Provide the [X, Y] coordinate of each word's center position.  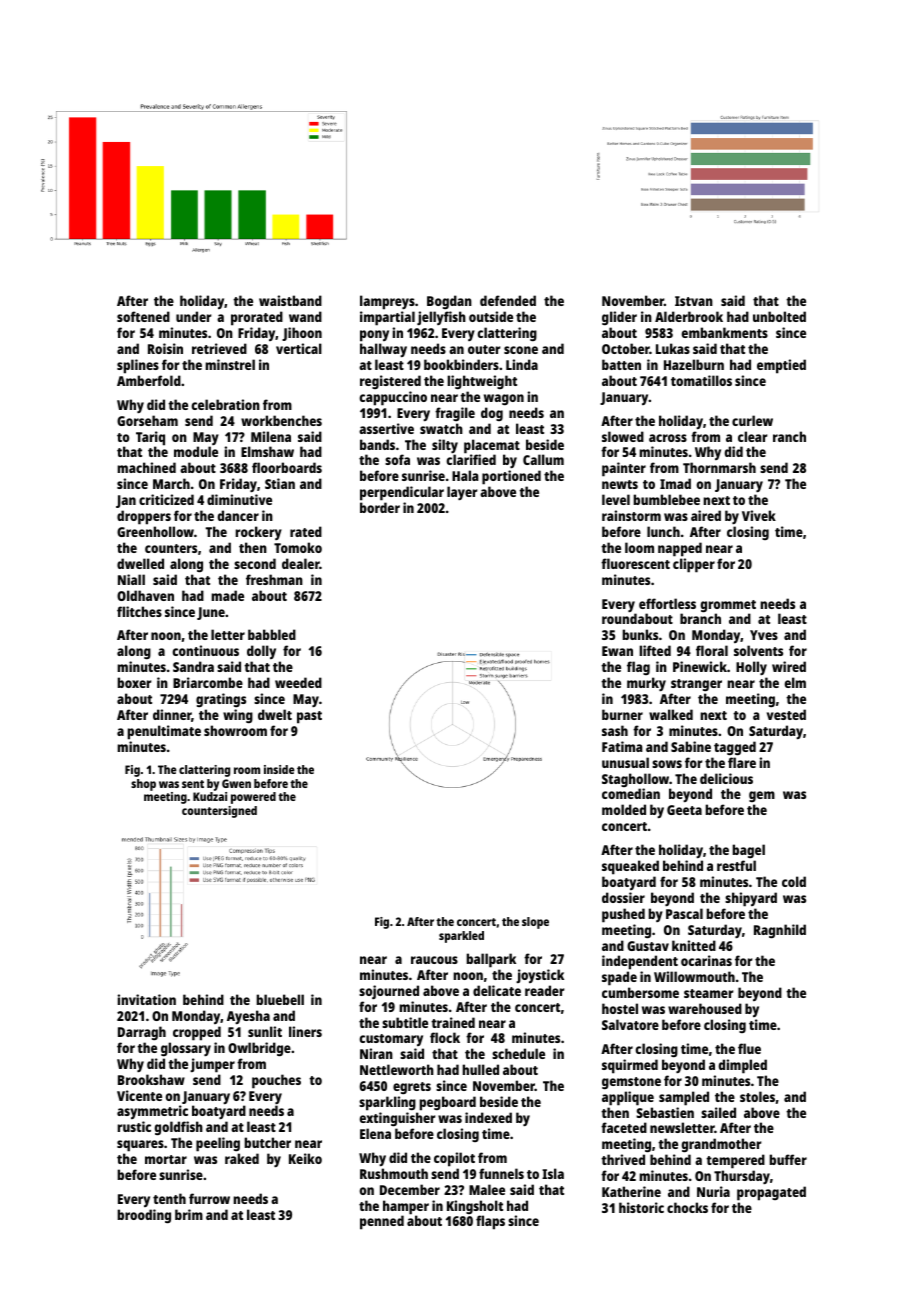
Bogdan [449, 302]
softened [143, 316]
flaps [490, 1222]
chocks [687, 1207]
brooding [144, 1216]
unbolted [779, 316]
